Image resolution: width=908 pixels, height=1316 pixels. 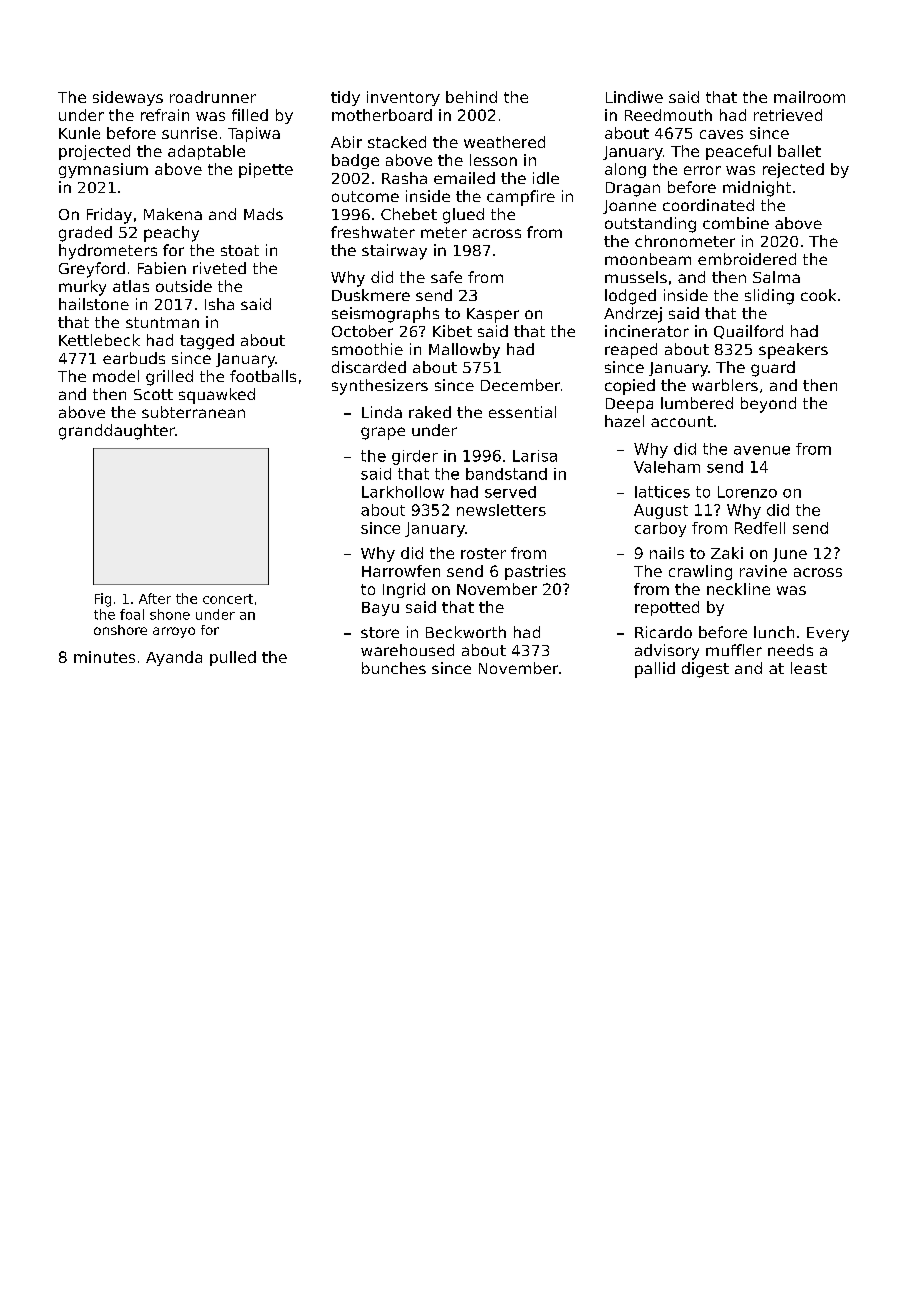 What do you see at coordinates (207, 342) in the document?
I see `tagged` at bounding box center [207, 342].
